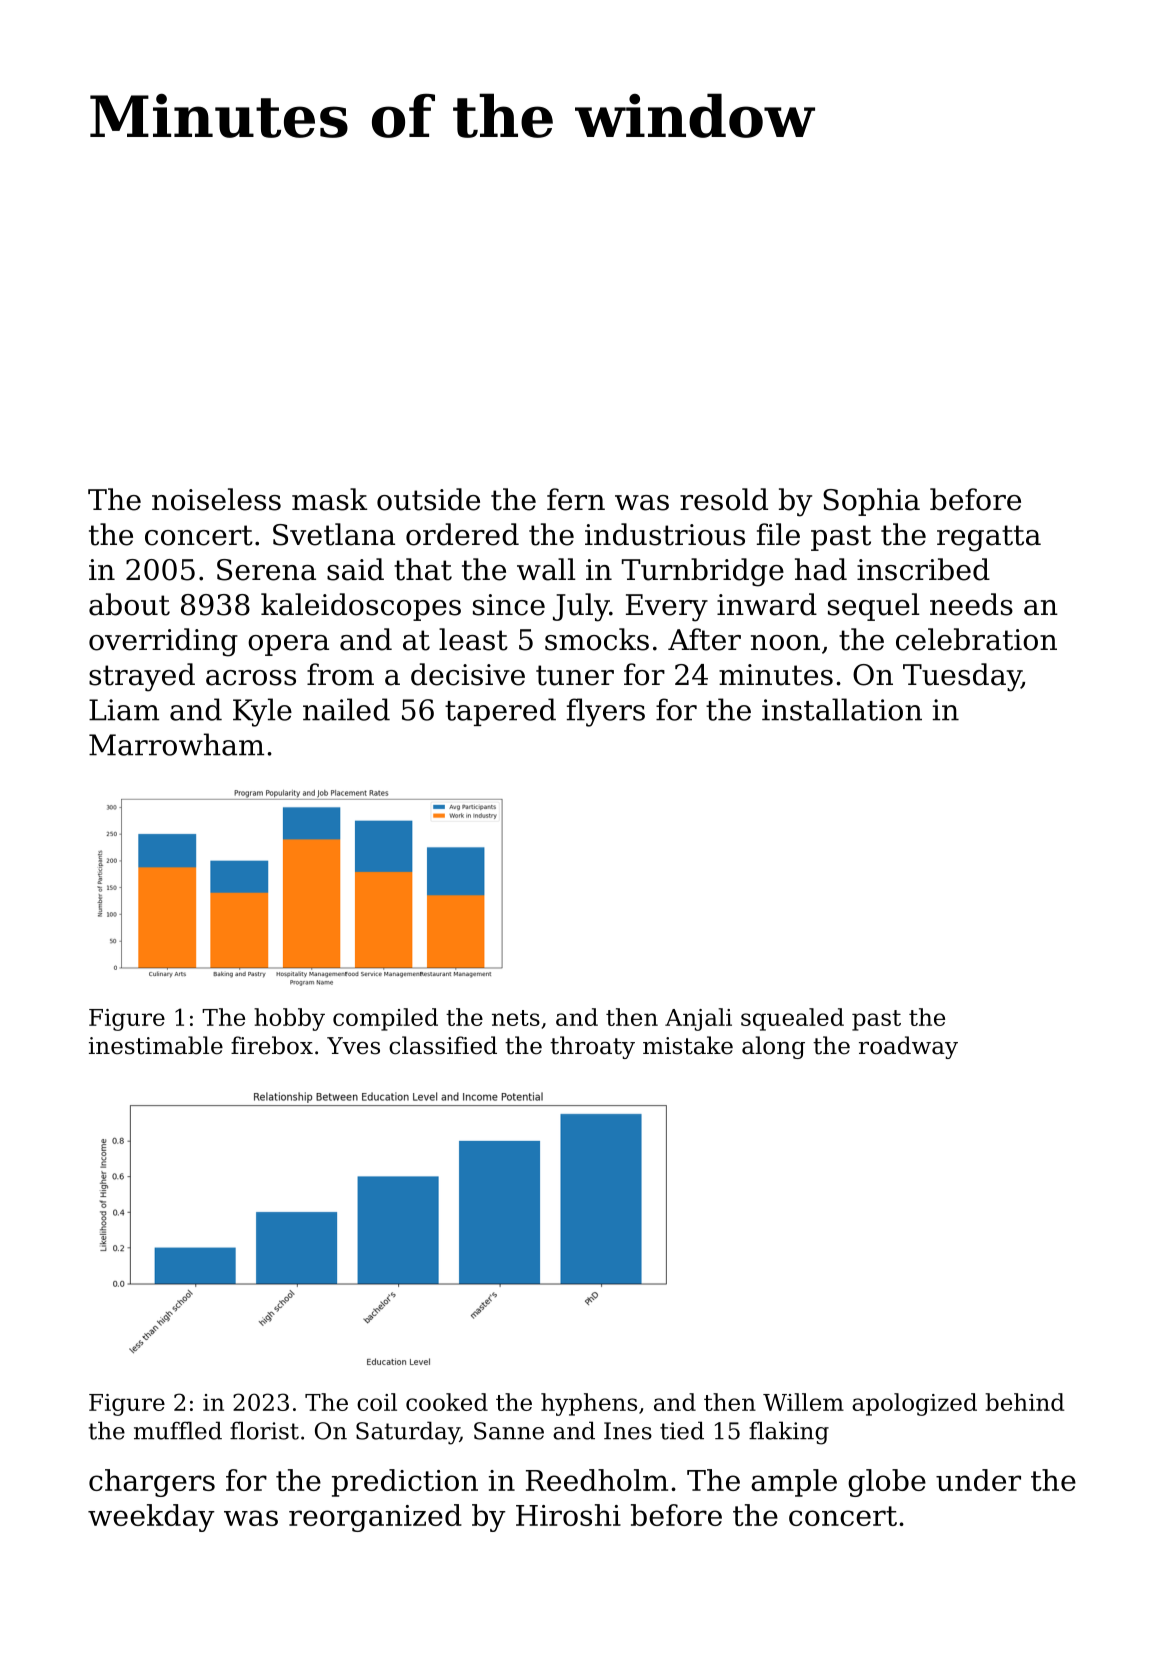  Describe the element at coordinates (329, 499) in the screenshot. I see `mask` at that location.
